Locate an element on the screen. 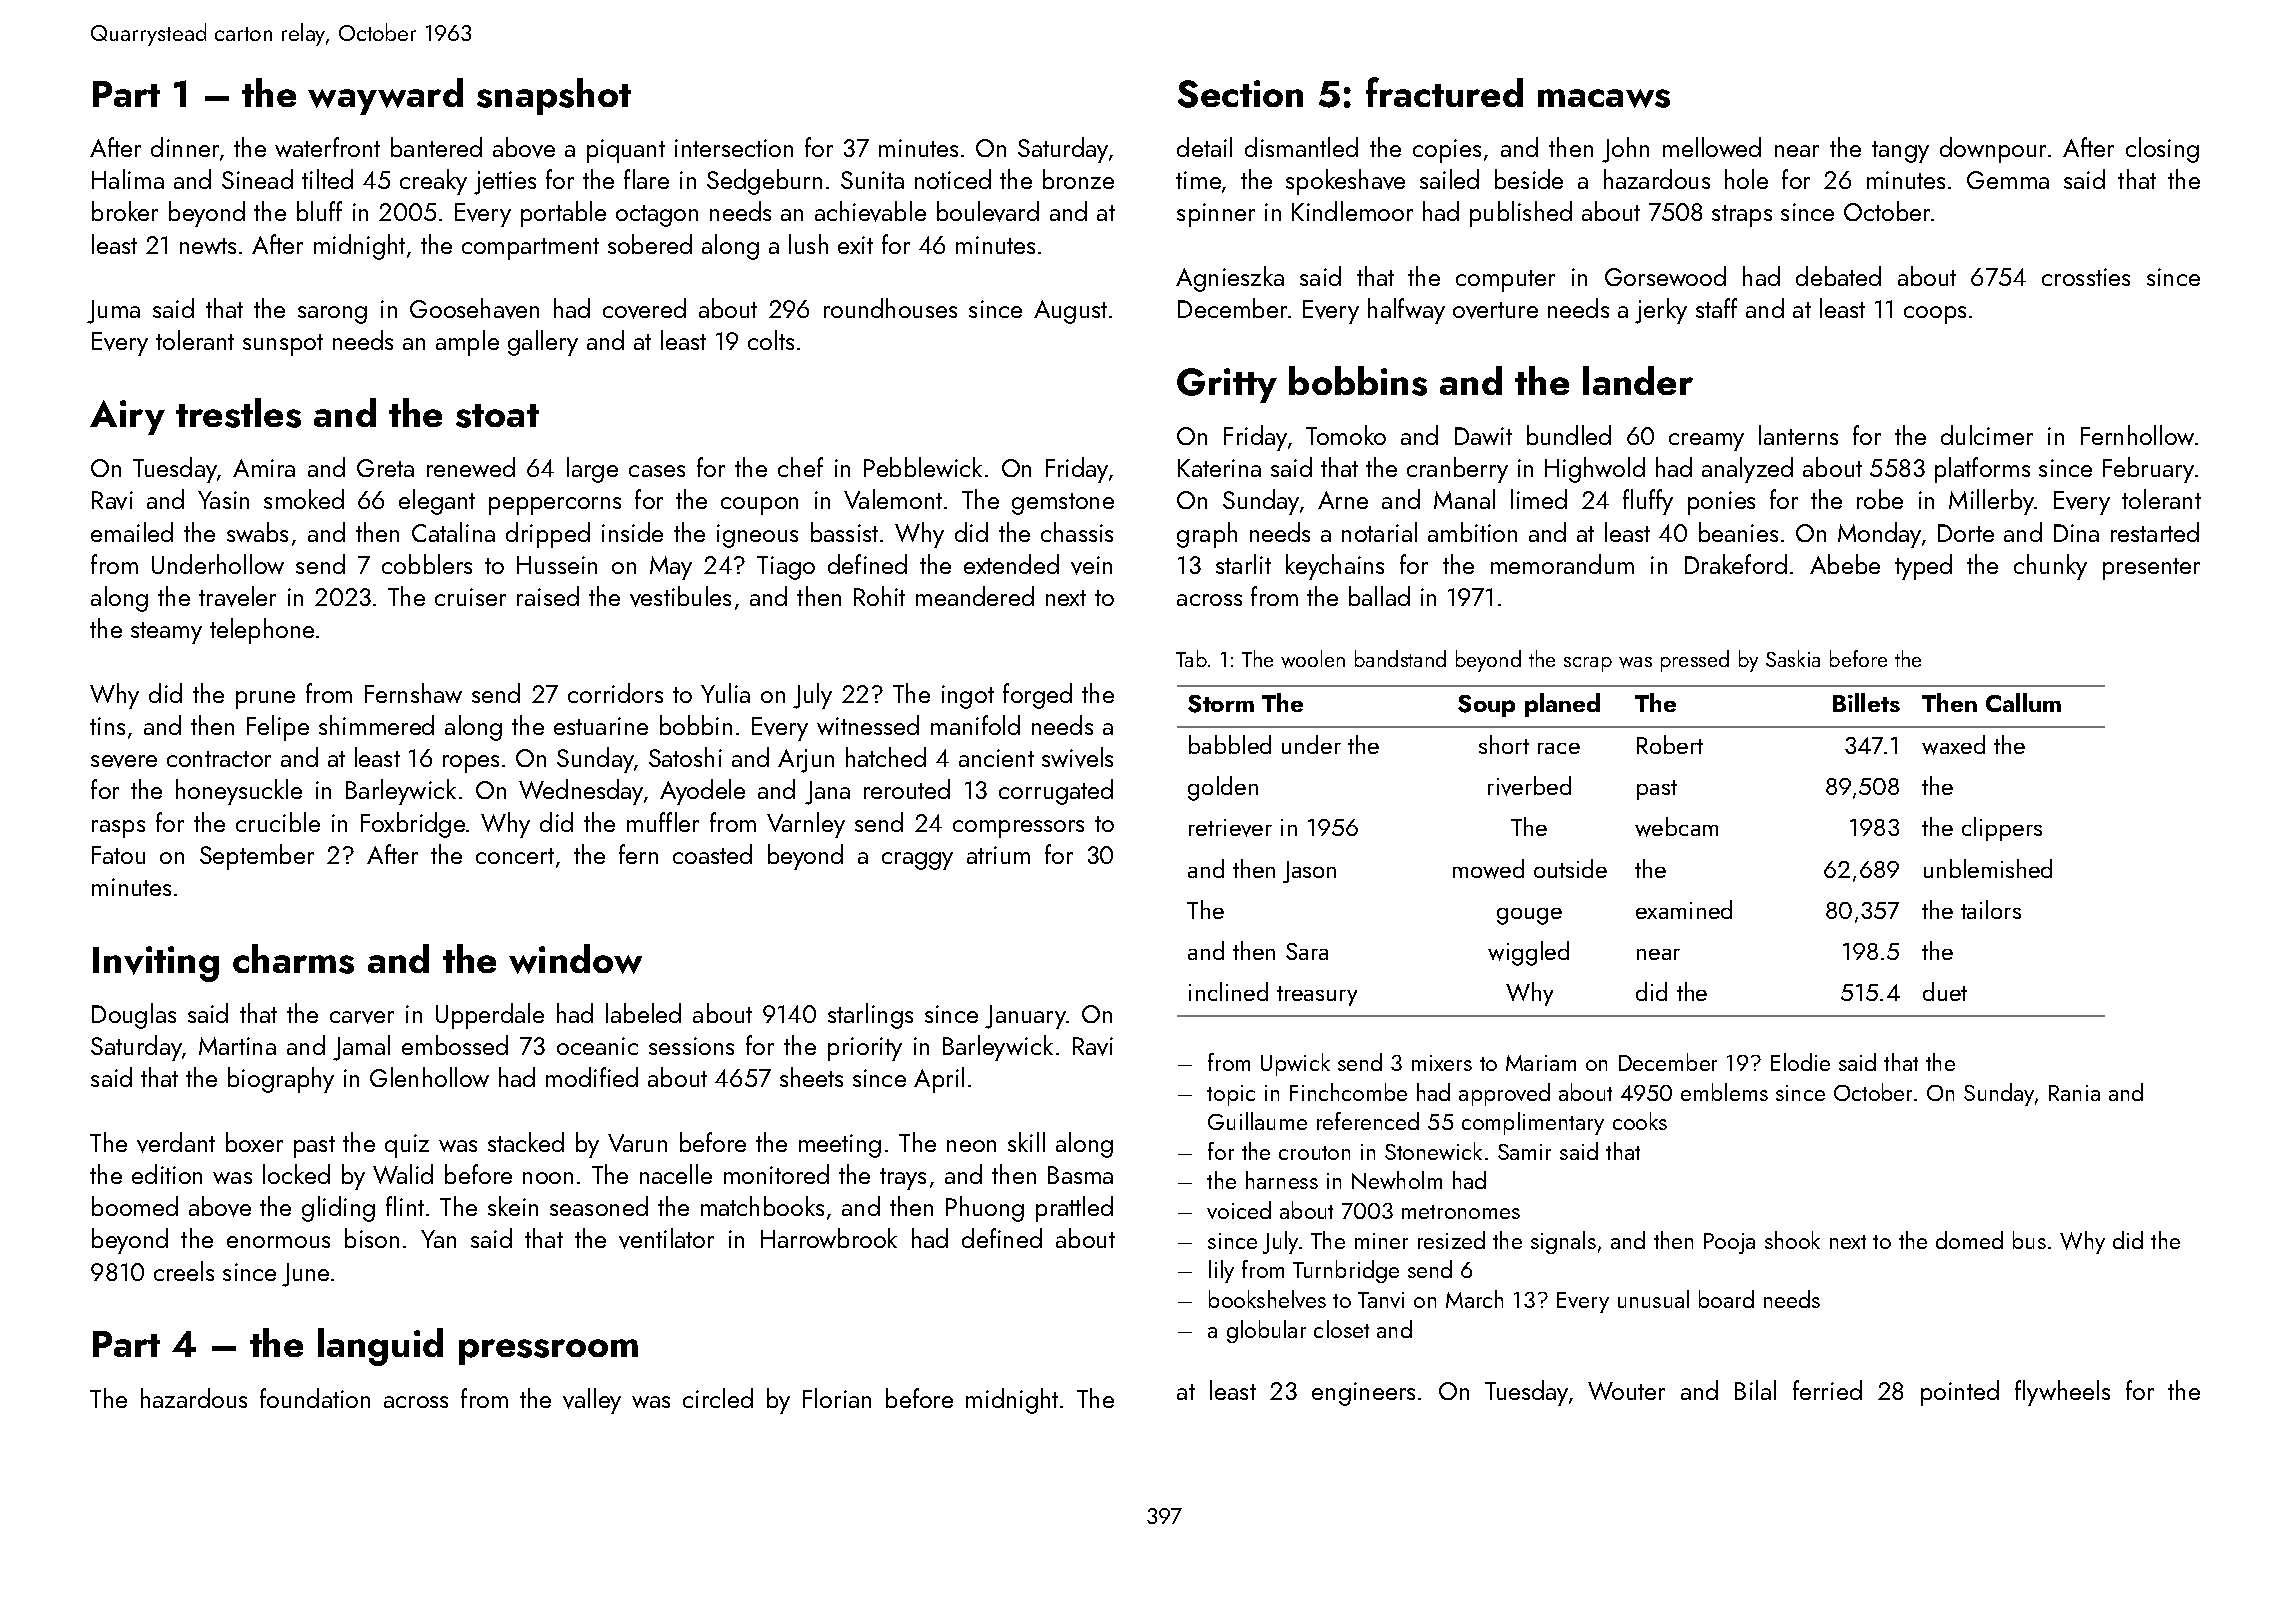 Image resolution: width=2292 pixels, height=1620 pixels. Kindlemoor is located at coordinates (1352, 211).
